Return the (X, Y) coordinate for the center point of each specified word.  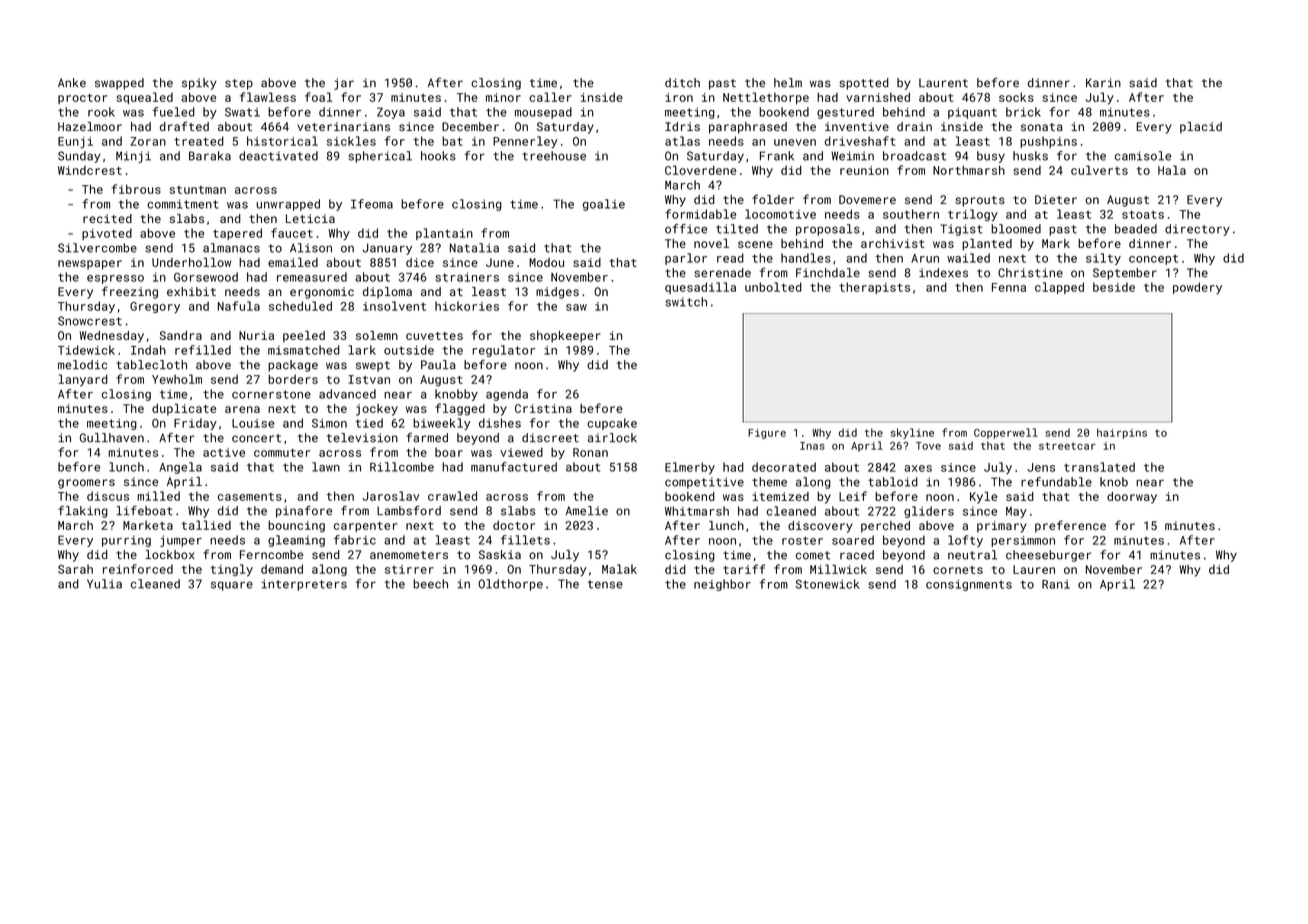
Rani (1056, 584)
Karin (1103, 83)
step (239, 84)
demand (282, 569)
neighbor (722, 585)
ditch (682, 83)
